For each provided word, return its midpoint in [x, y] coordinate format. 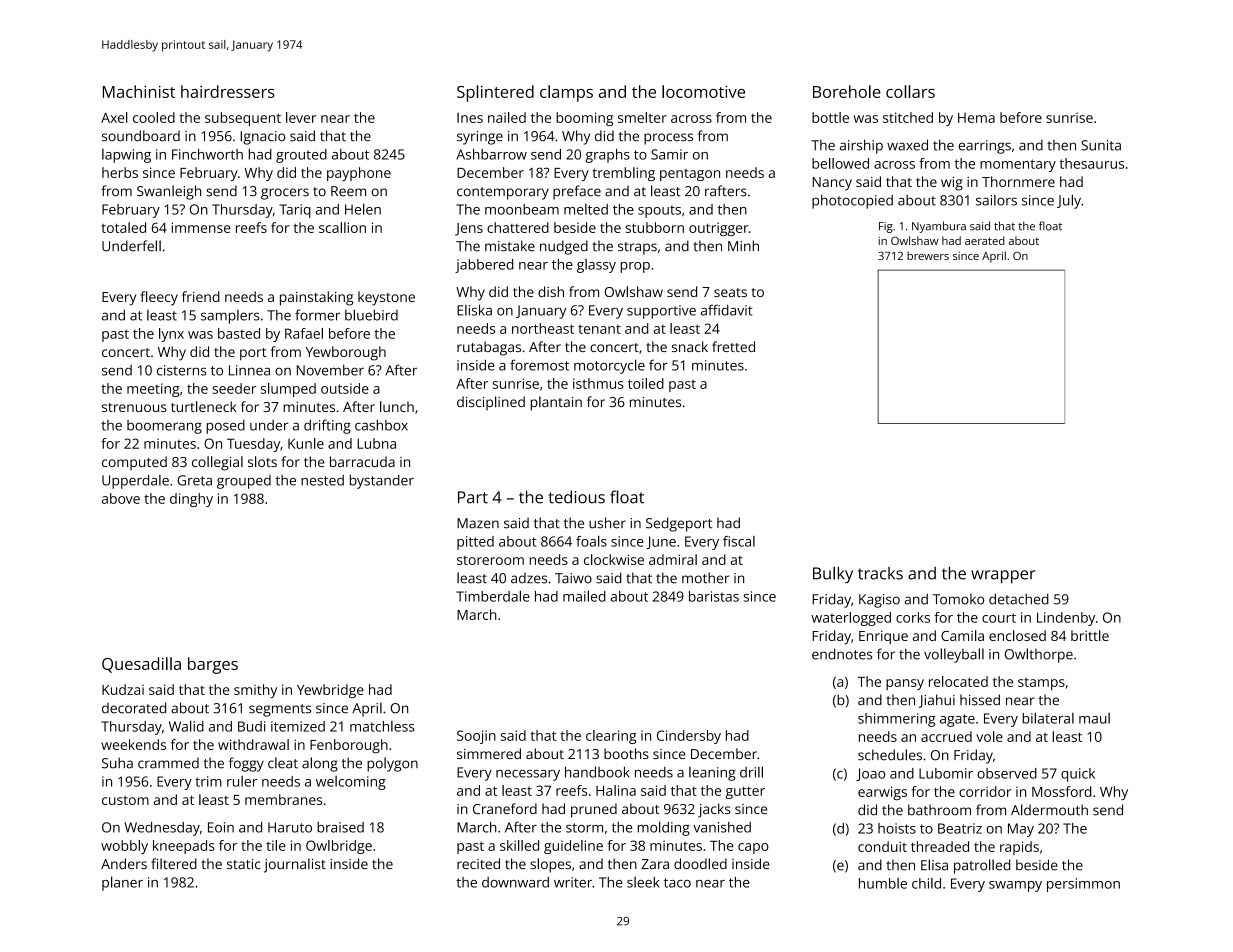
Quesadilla [141, 665]
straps [637, 248]
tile [276, 845]
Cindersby [689, 737]
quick [1078, 775]
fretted [733, 346]
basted [239, 333]
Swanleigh [169, 192]
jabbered [484, 266]
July [1069, 201]
